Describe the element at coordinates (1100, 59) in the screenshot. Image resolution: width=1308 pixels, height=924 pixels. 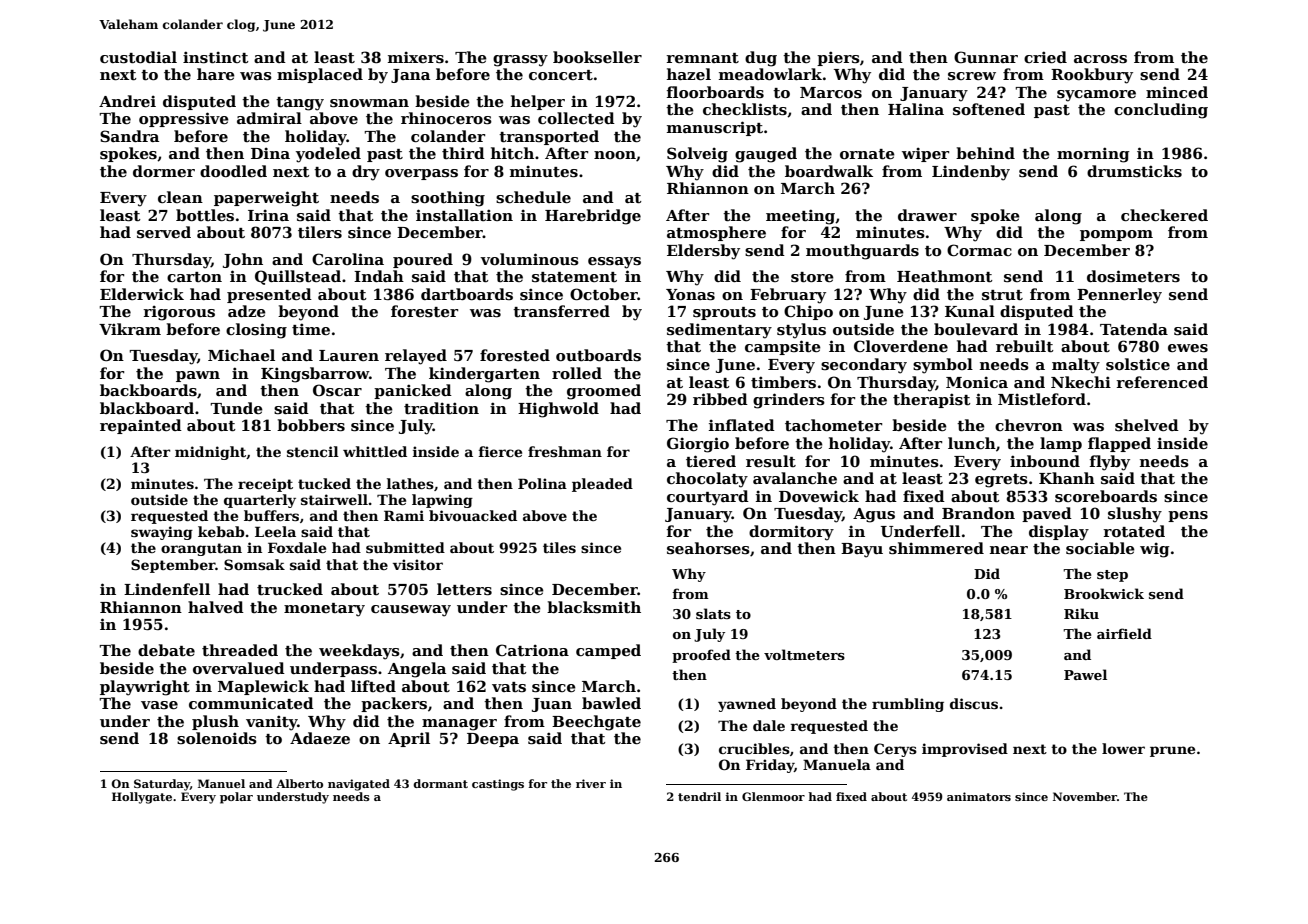
I see `across` at that location.
